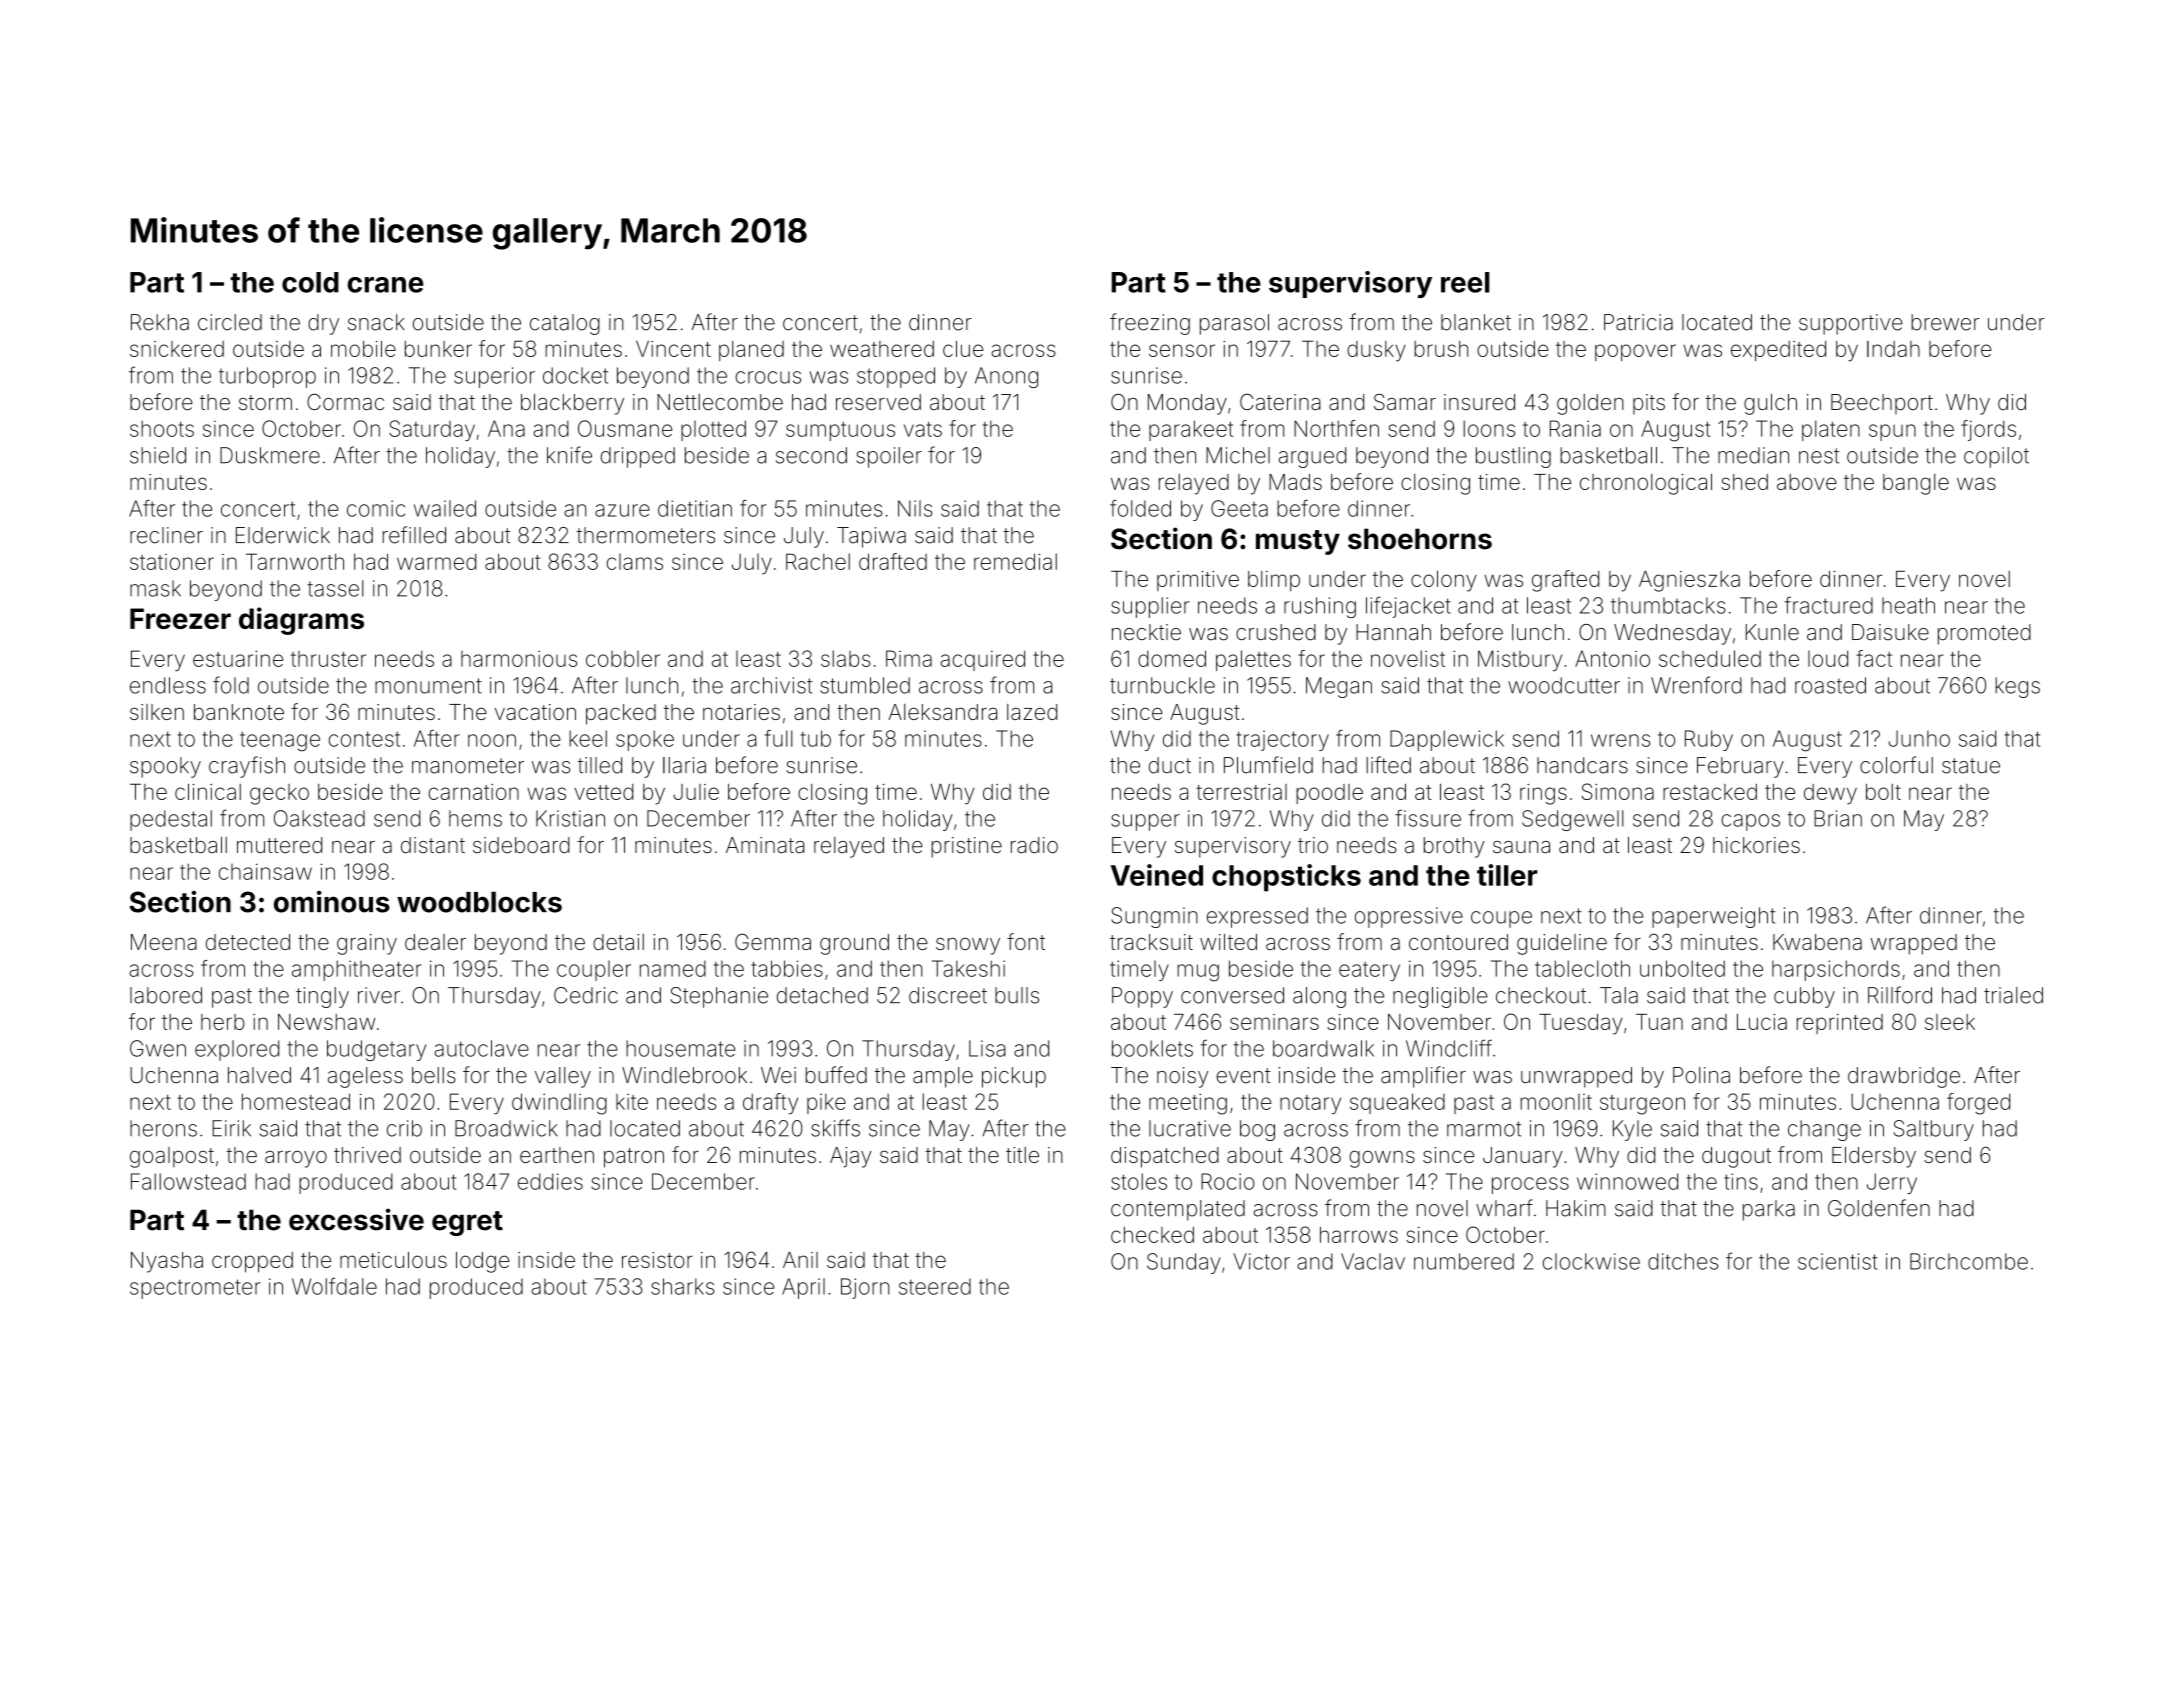 Image resolution: width=2178 pixels, height=1683 pixels. What do you see at coordinates (1565, 581) in the document?
I see `grafted` at bounding box center [1565, 581].
